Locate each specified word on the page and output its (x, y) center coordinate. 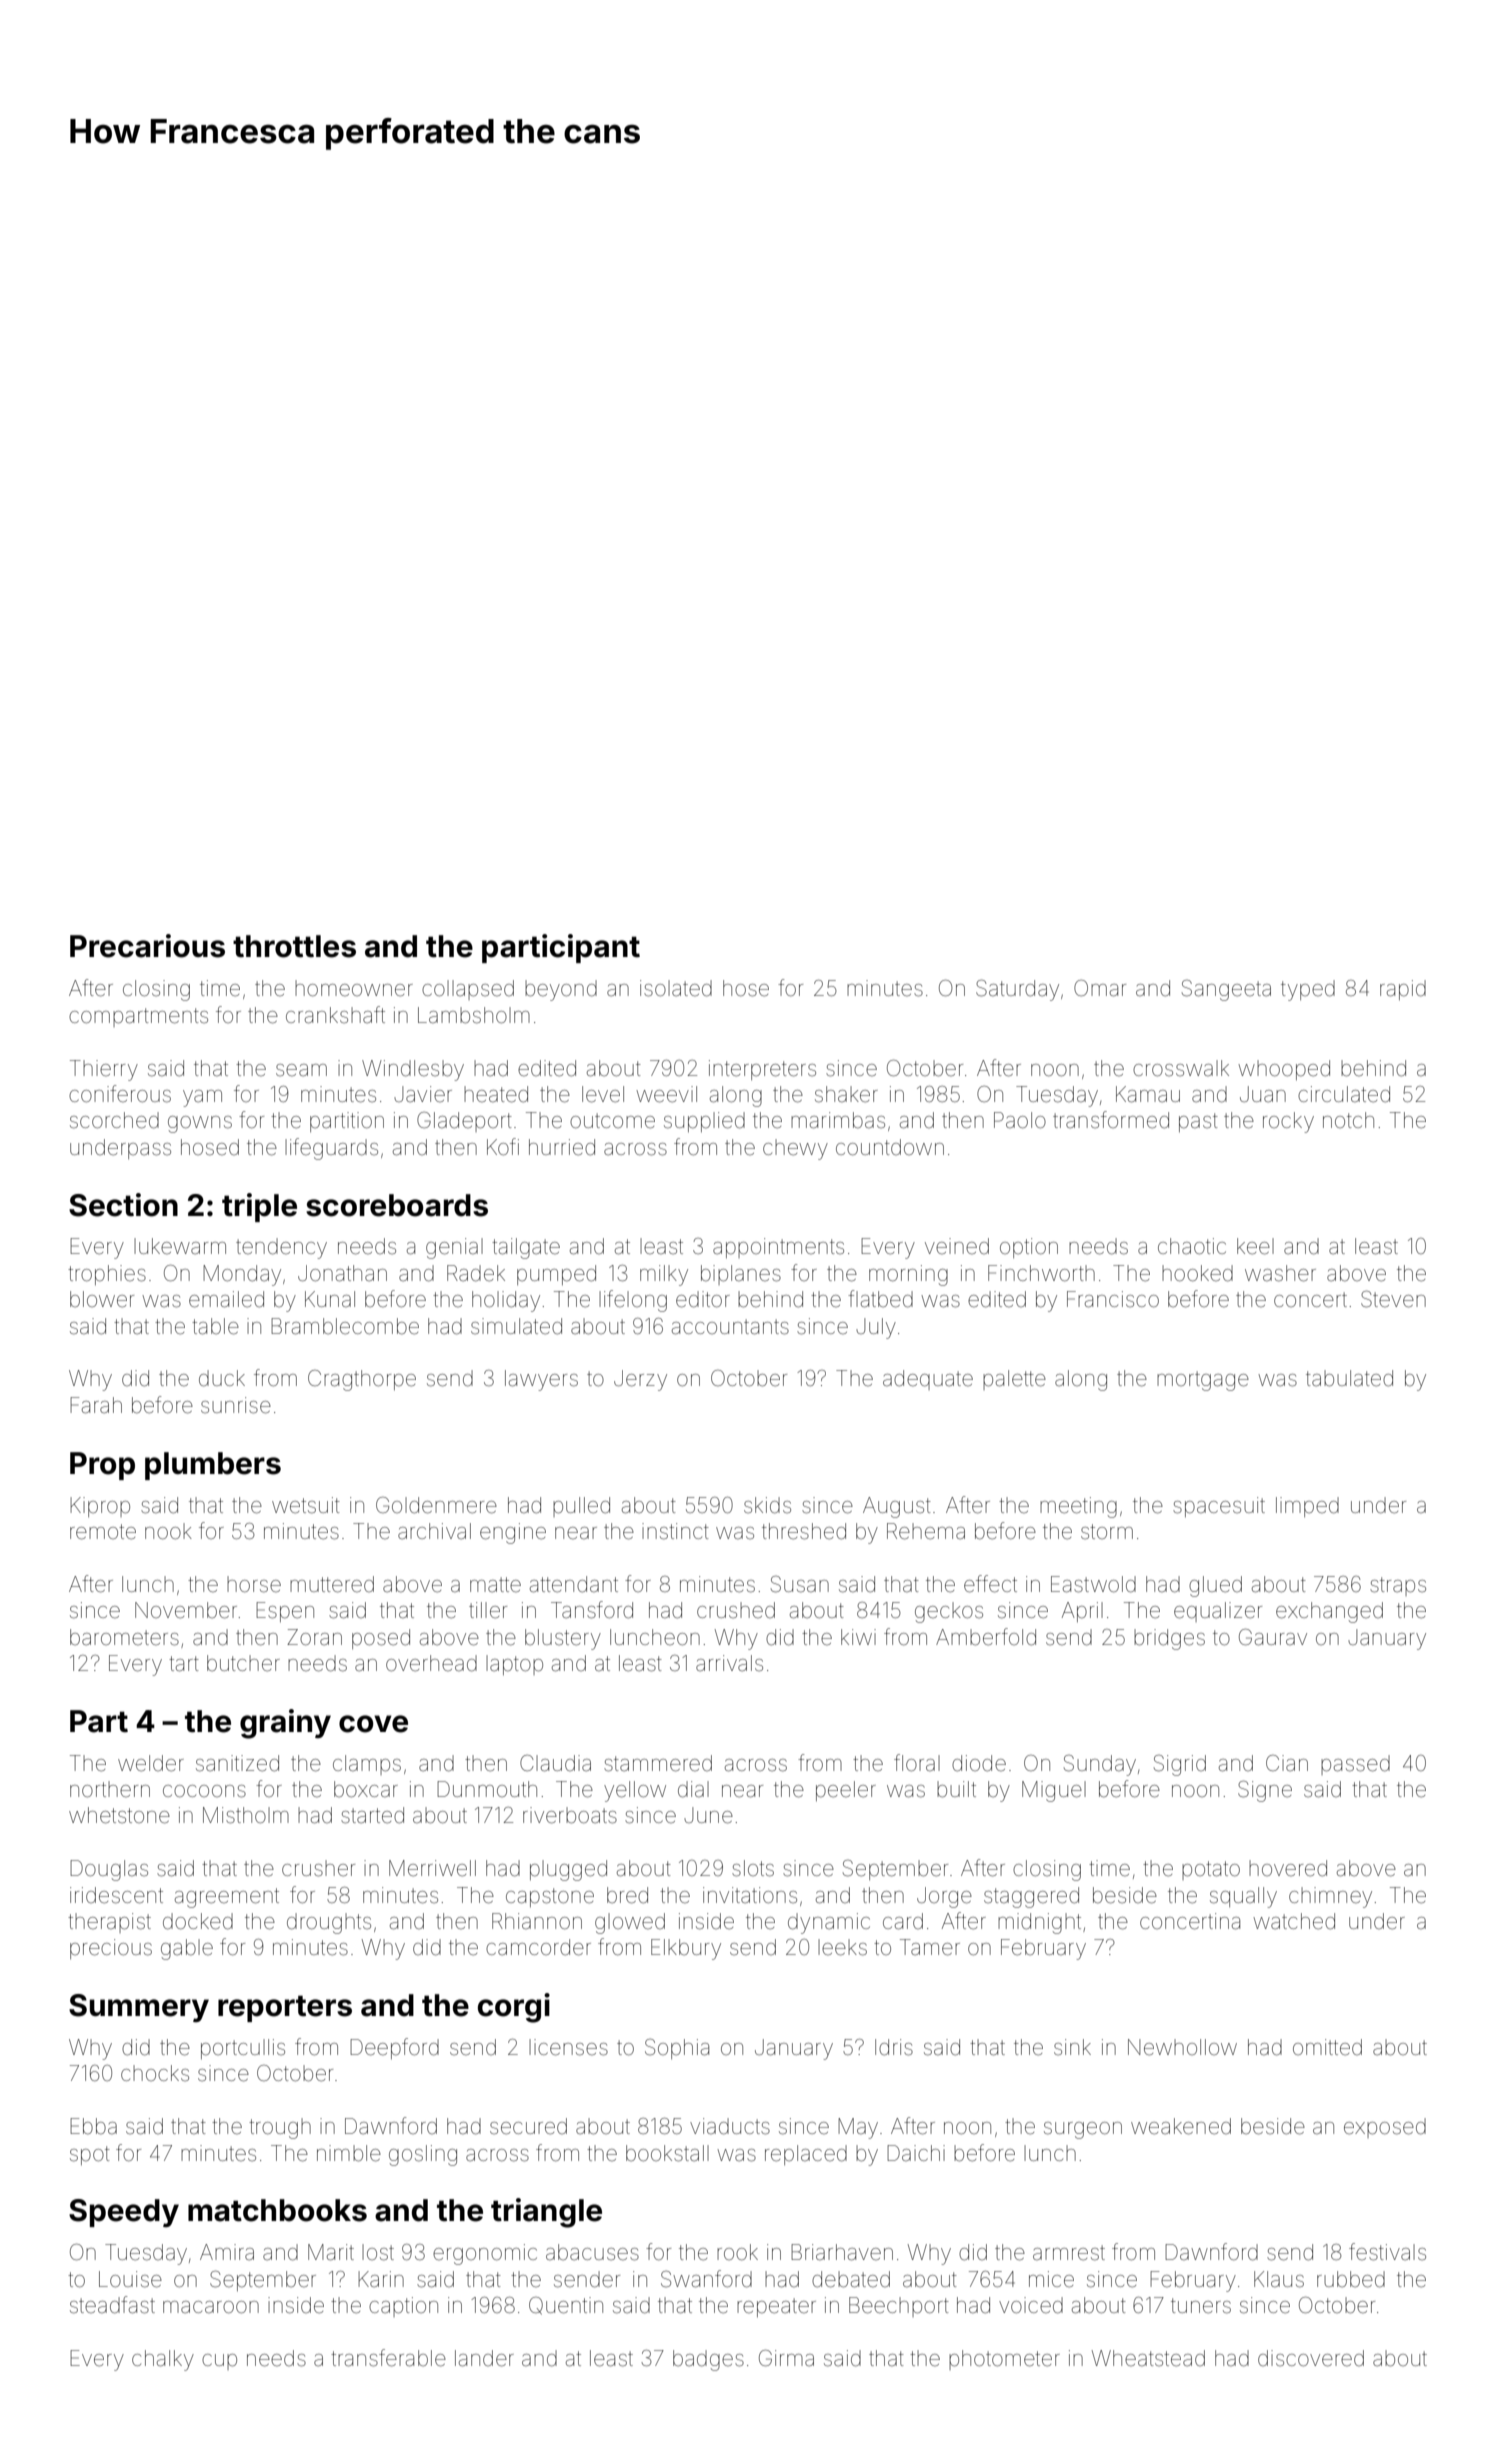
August (897, 1507)
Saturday (1017, 990)
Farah (96, 1405)
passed (1355, 1765)
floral (917, 1762)
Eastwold (1093, 1584)
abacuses (592, 2252)
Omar (1100, 988)
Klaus (1279, 2279)
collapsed (468, 990)
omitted (1327, 2047)
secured (528, 2126)
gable (187, 1949)
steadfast (112, 2305)
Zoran (314, 1637)
